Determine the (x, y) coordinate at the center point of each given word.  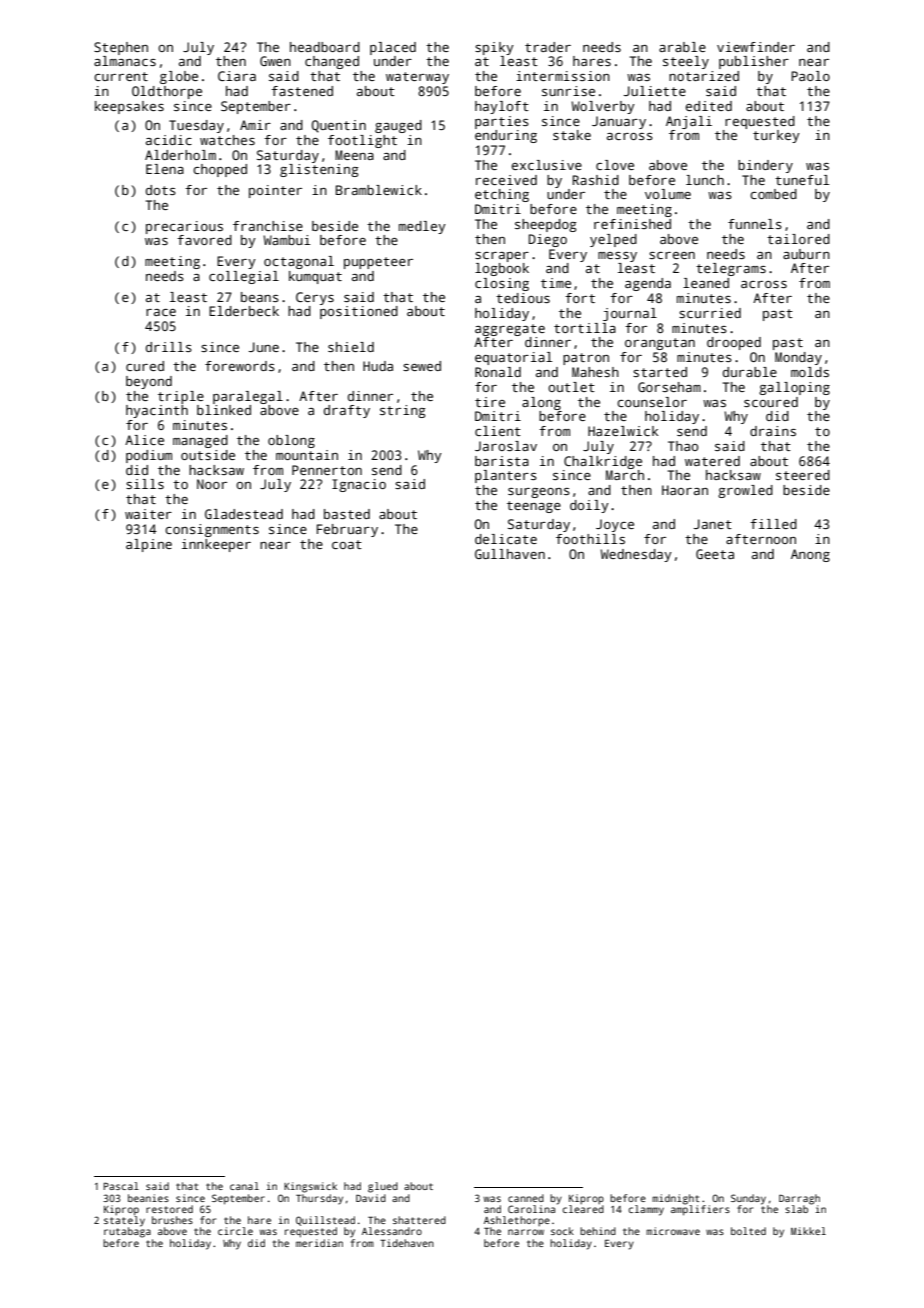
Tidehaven (407, 1243)
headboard (325, 47)
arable (682, 47)
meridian (319, 1243)
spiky (494, 48)
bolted (748, 1231)
